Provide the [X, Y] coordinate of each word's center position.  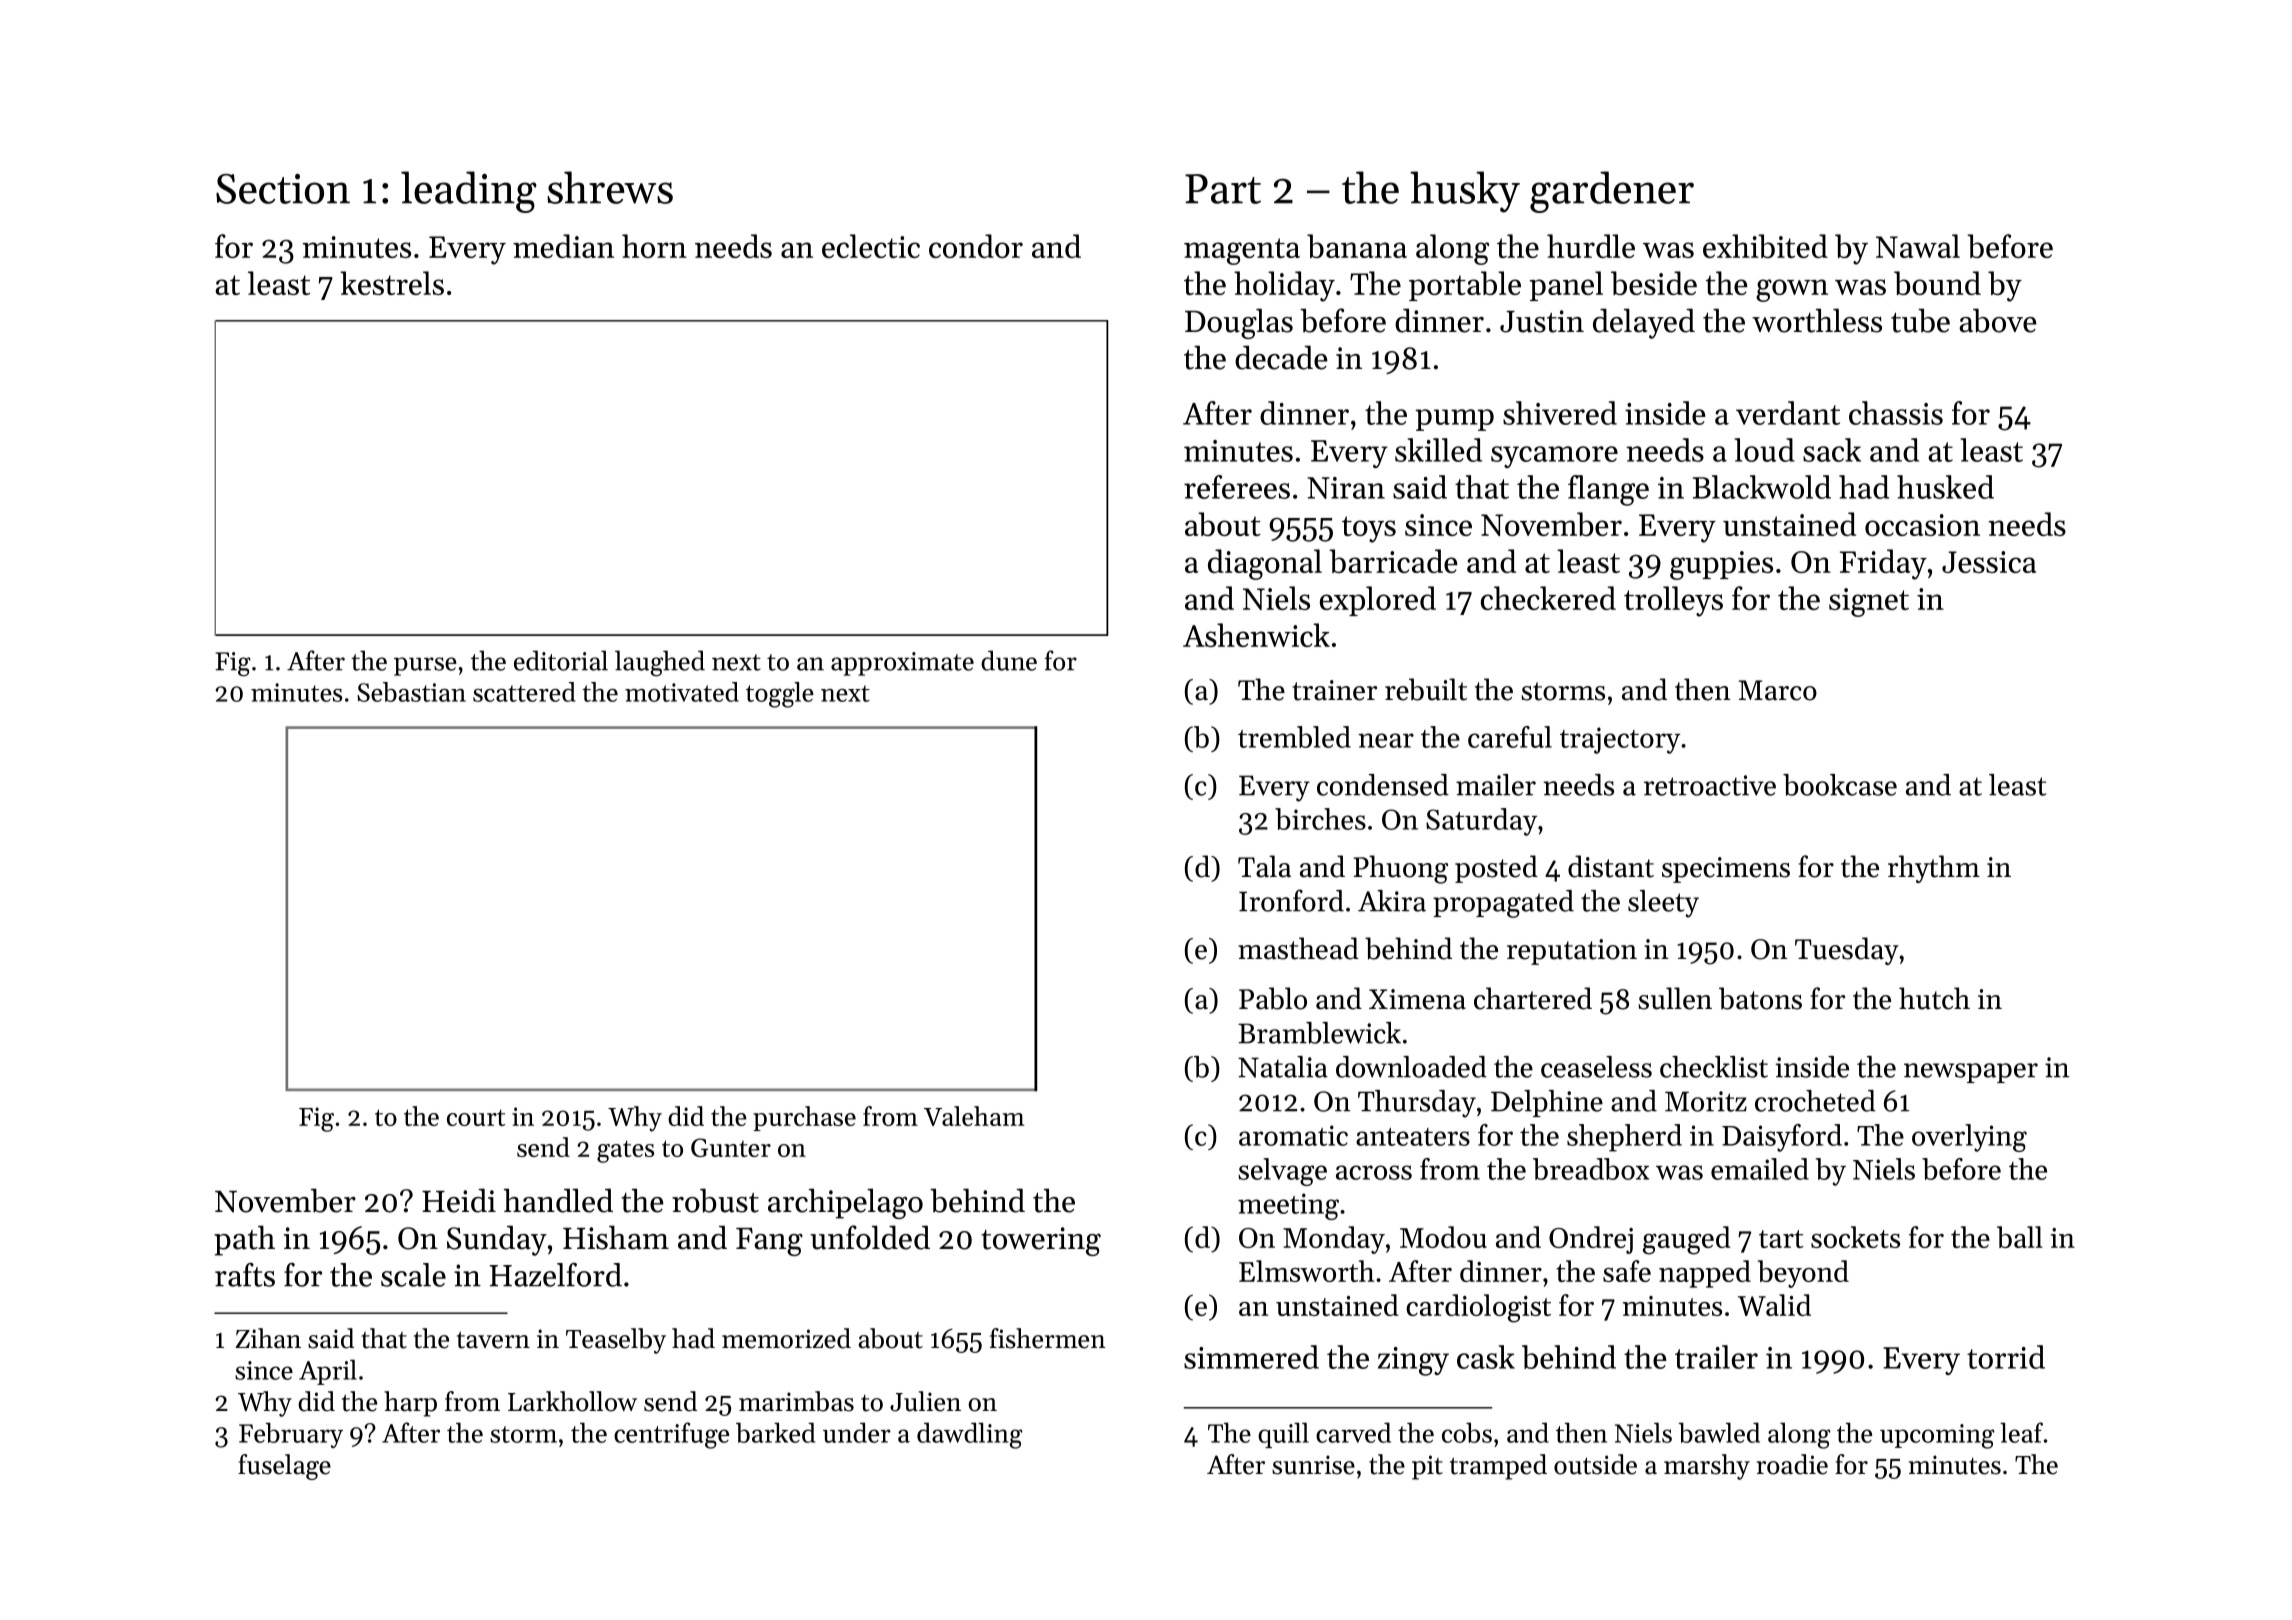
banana [1357, 246]
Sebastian [411, 692]
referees [1237, 487]
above [1998, 320]
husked [1945, 487]
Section [283, 189]
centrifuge [671, 1435]
